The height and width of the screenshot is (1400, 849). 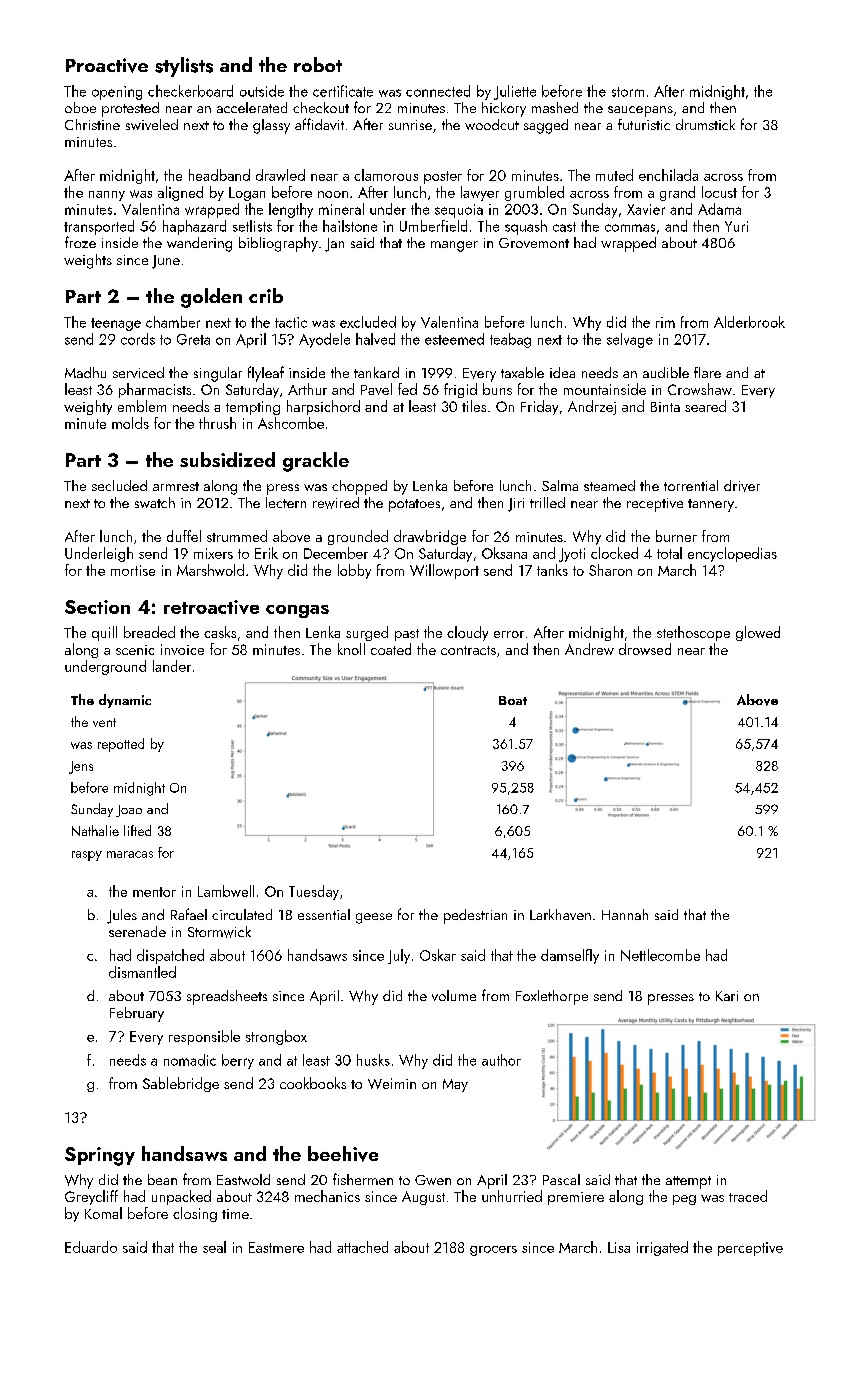 What do you see at coordinates (705, 124) in the screenshot?
I see `drumstick` at bounding box center [705, 124].
